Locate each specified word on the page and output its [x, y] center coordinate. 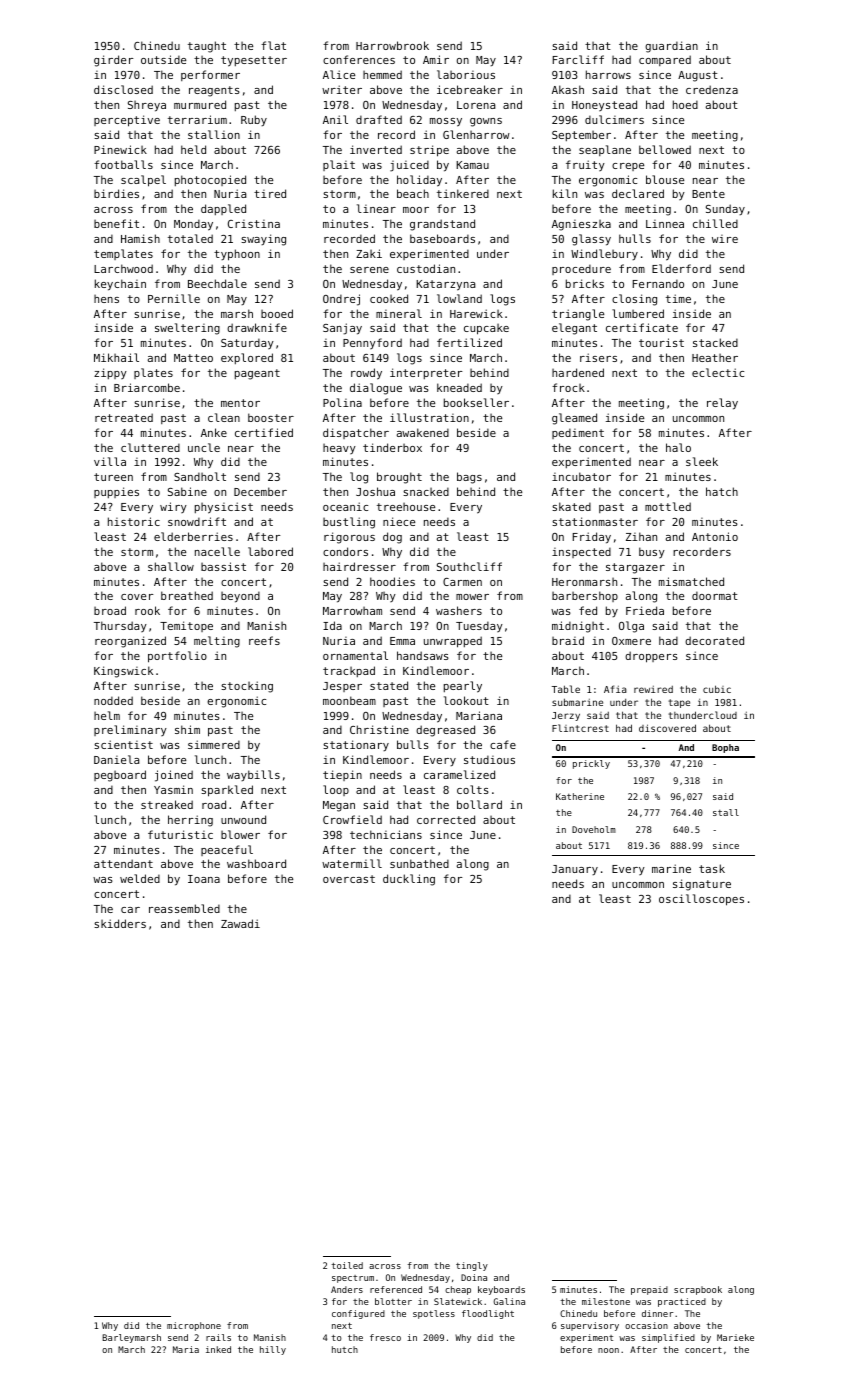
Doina [474, 1277]
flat [273, 45]
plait [339, 165]
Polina [342, 402]
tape [679, 703]
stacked [715, 342]
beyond [240, 597]
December [260, 491]
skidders [120, 923]
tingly [472, 1266]
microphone [194, 1326]
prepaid [649, 1290]
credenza [712, 89]
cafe [503, 744]
